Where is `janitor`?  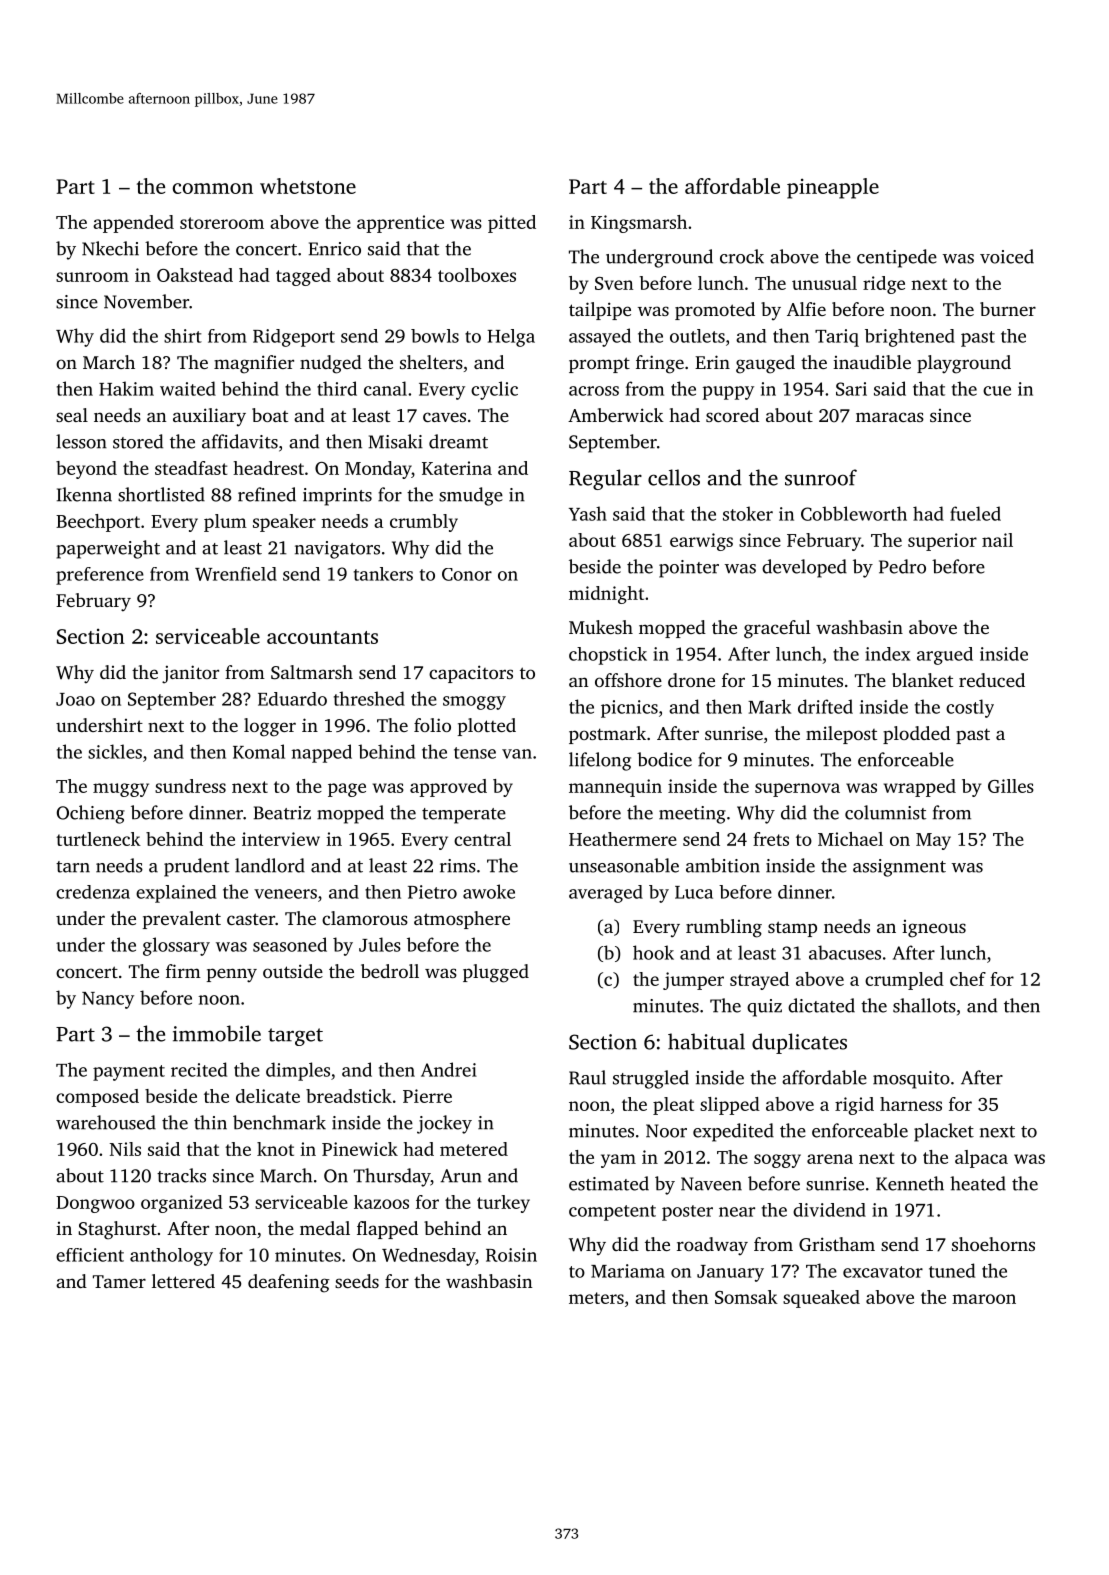
janitor is located at coordinates (190, 674).
